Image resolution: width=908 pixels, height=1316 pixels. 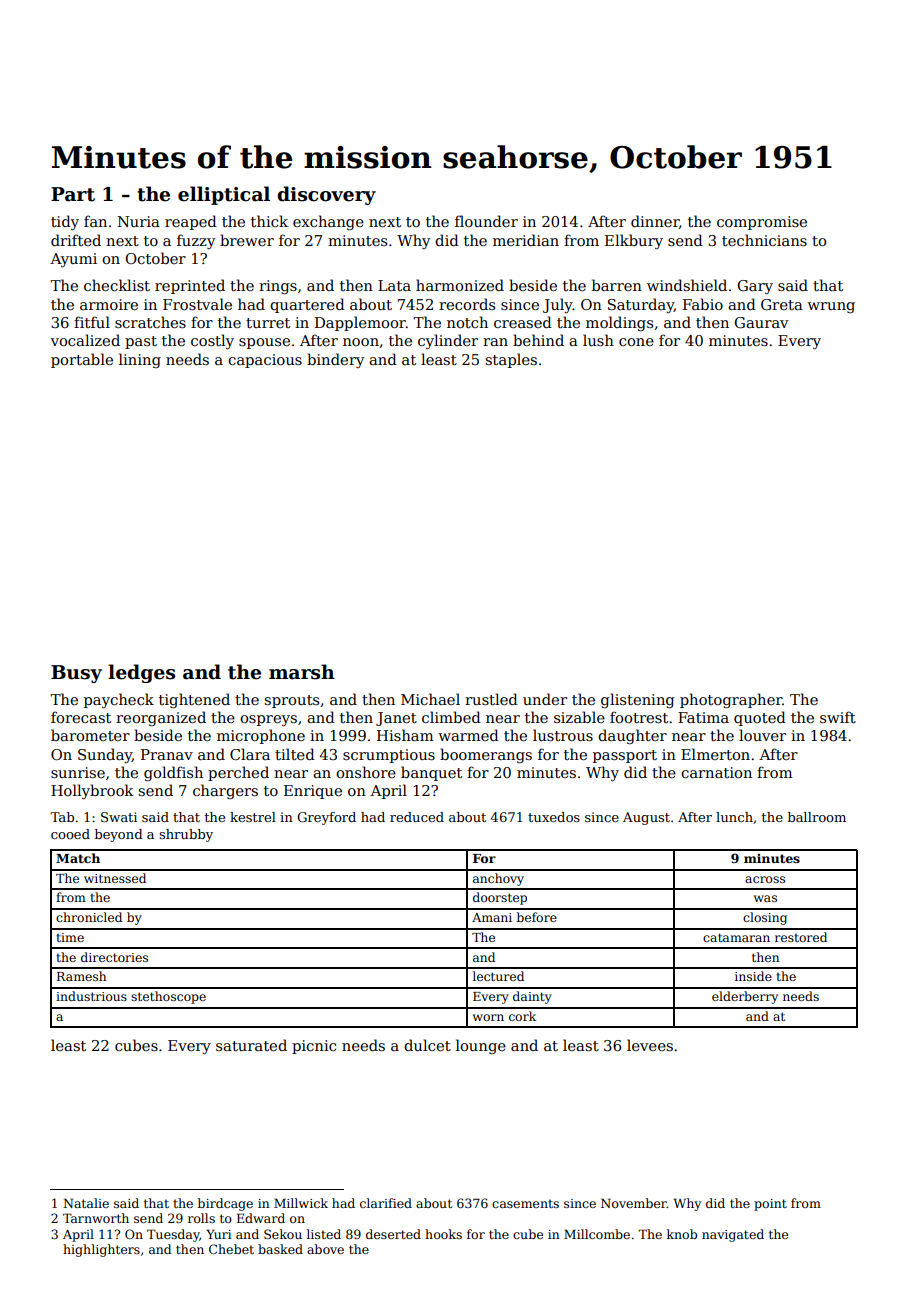 I want to click on cone, so click(x=636, y=342).
